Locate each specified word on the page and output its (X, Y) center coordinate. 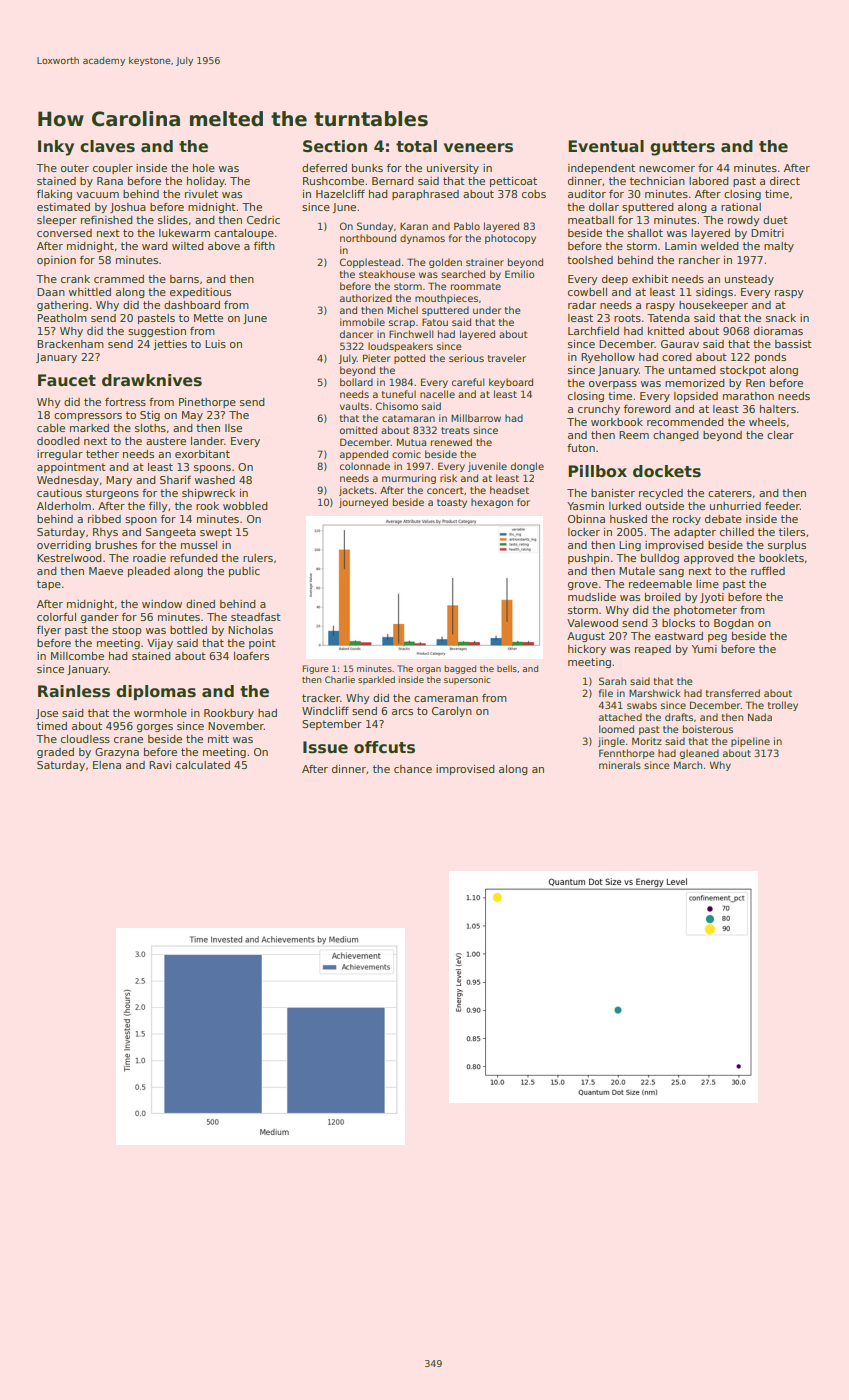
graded (55, 753)
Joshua (128, 208)
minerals (620, 765)
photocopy (510, 239)
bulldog (660, 559)
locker (584, 532)
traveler (507, 358)
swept (216, 533)
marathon (748, 396)
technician (657, 181)
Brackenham (70, 344)
